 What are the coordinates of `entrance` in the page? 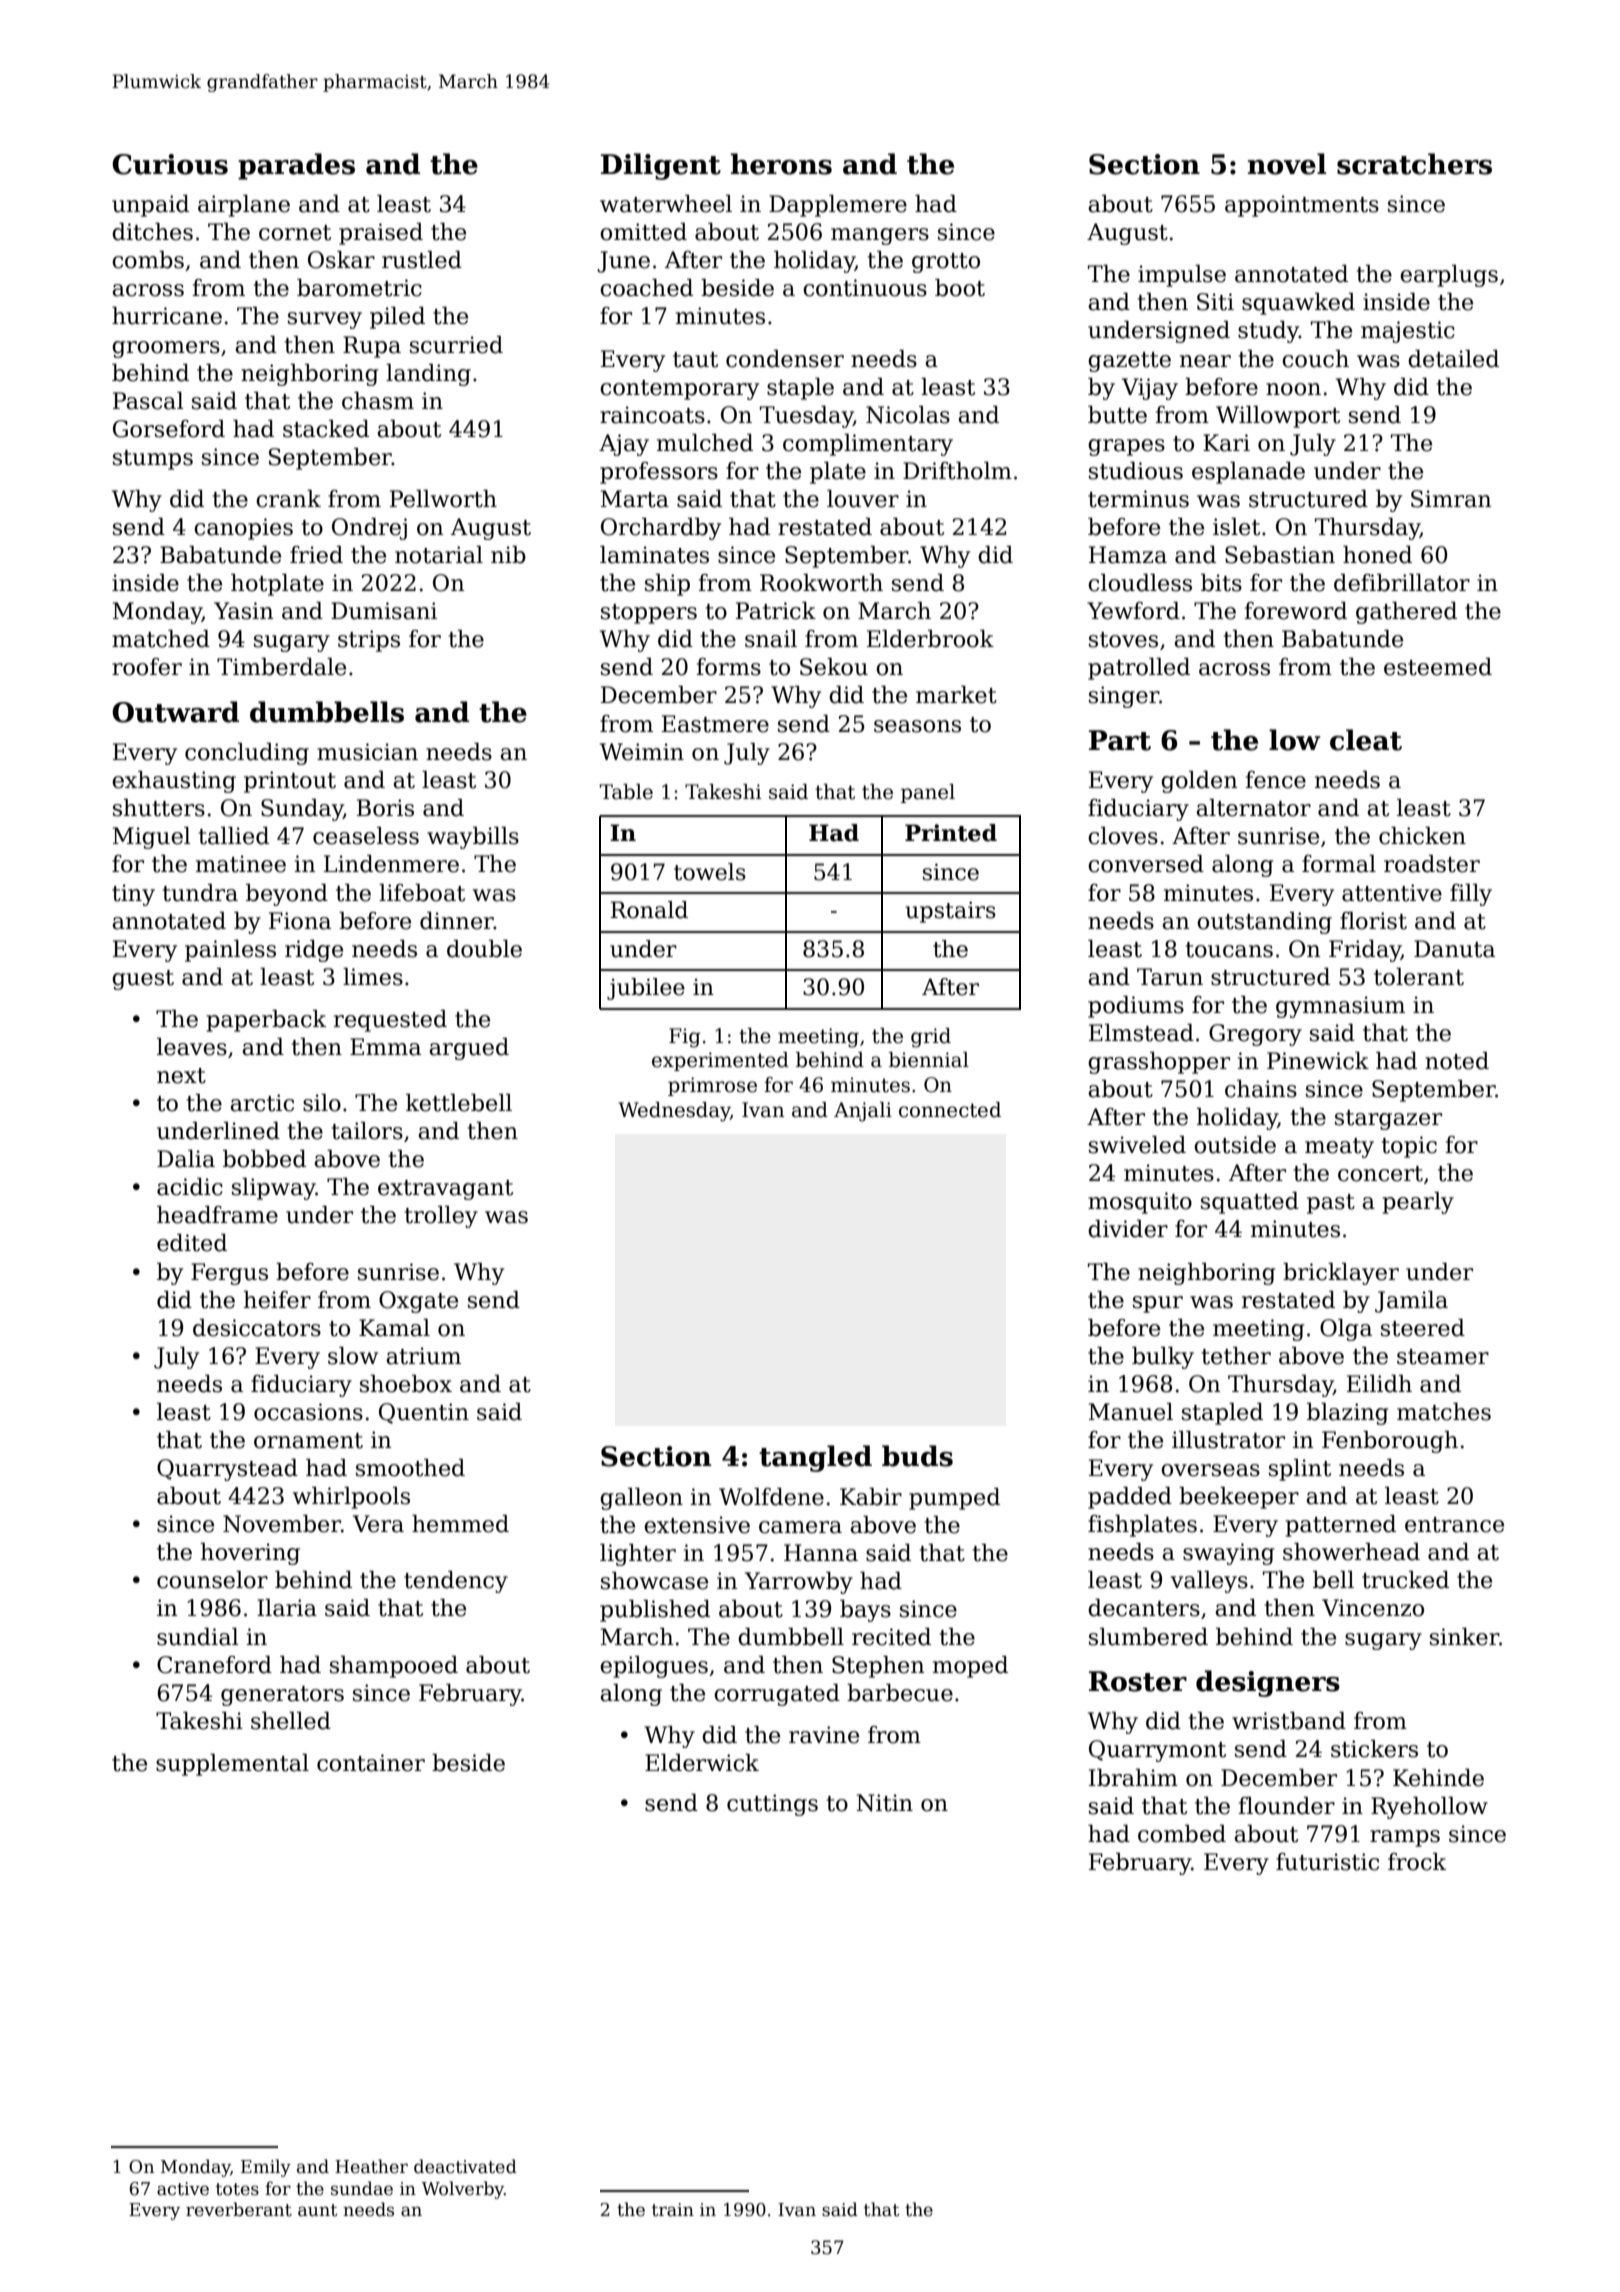 It's located at (1454, 1525).
